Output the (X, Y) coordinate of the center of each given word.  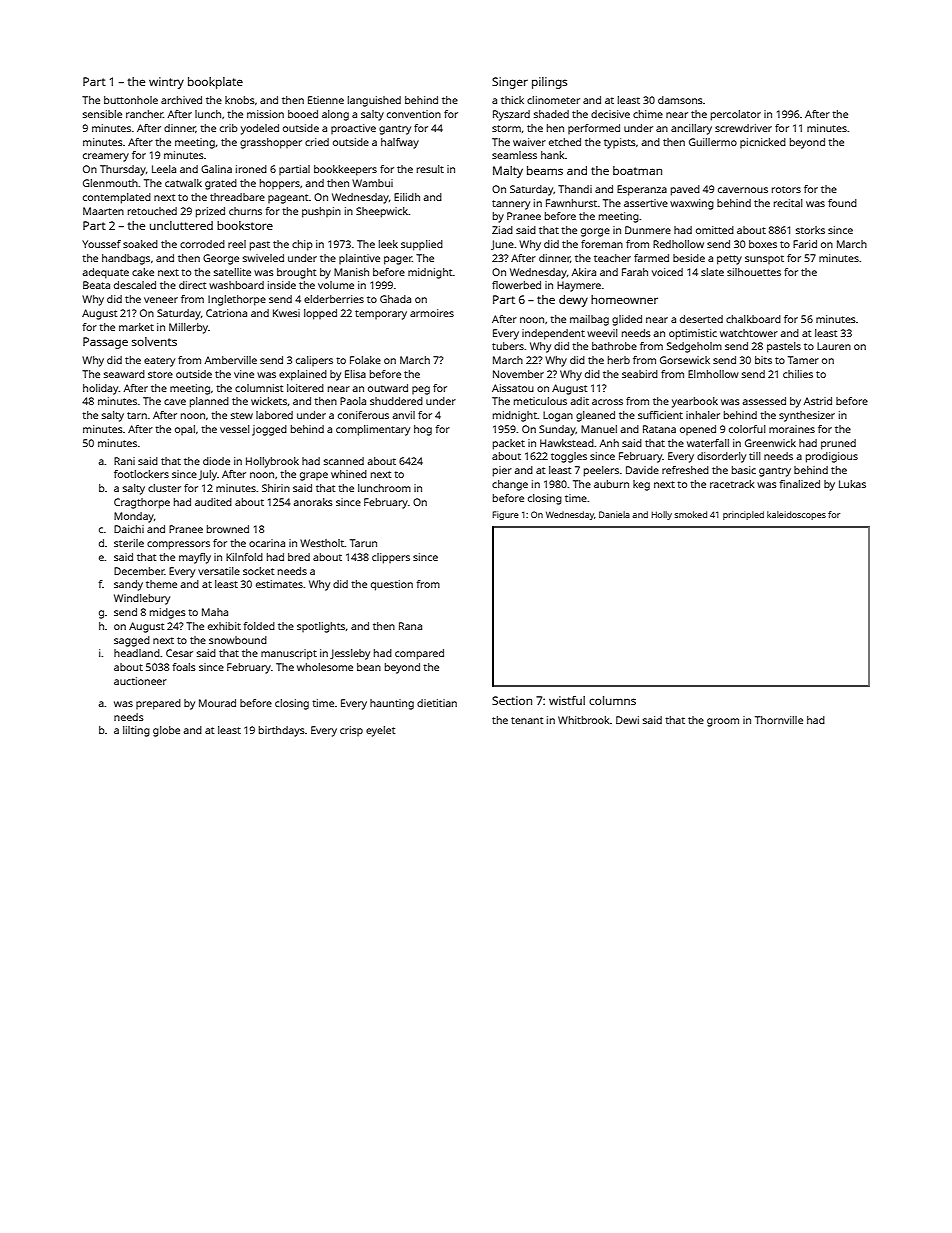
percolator (736, 115)
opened (698, 430)
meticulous (540, 401)
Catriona (226, 313)
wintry (166, 83)
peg (421, 390)
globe (166, 731)
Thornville (779, 720)
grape (314, 476)
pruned (838, 444)
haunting (392, 704)
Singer (510, 83)
